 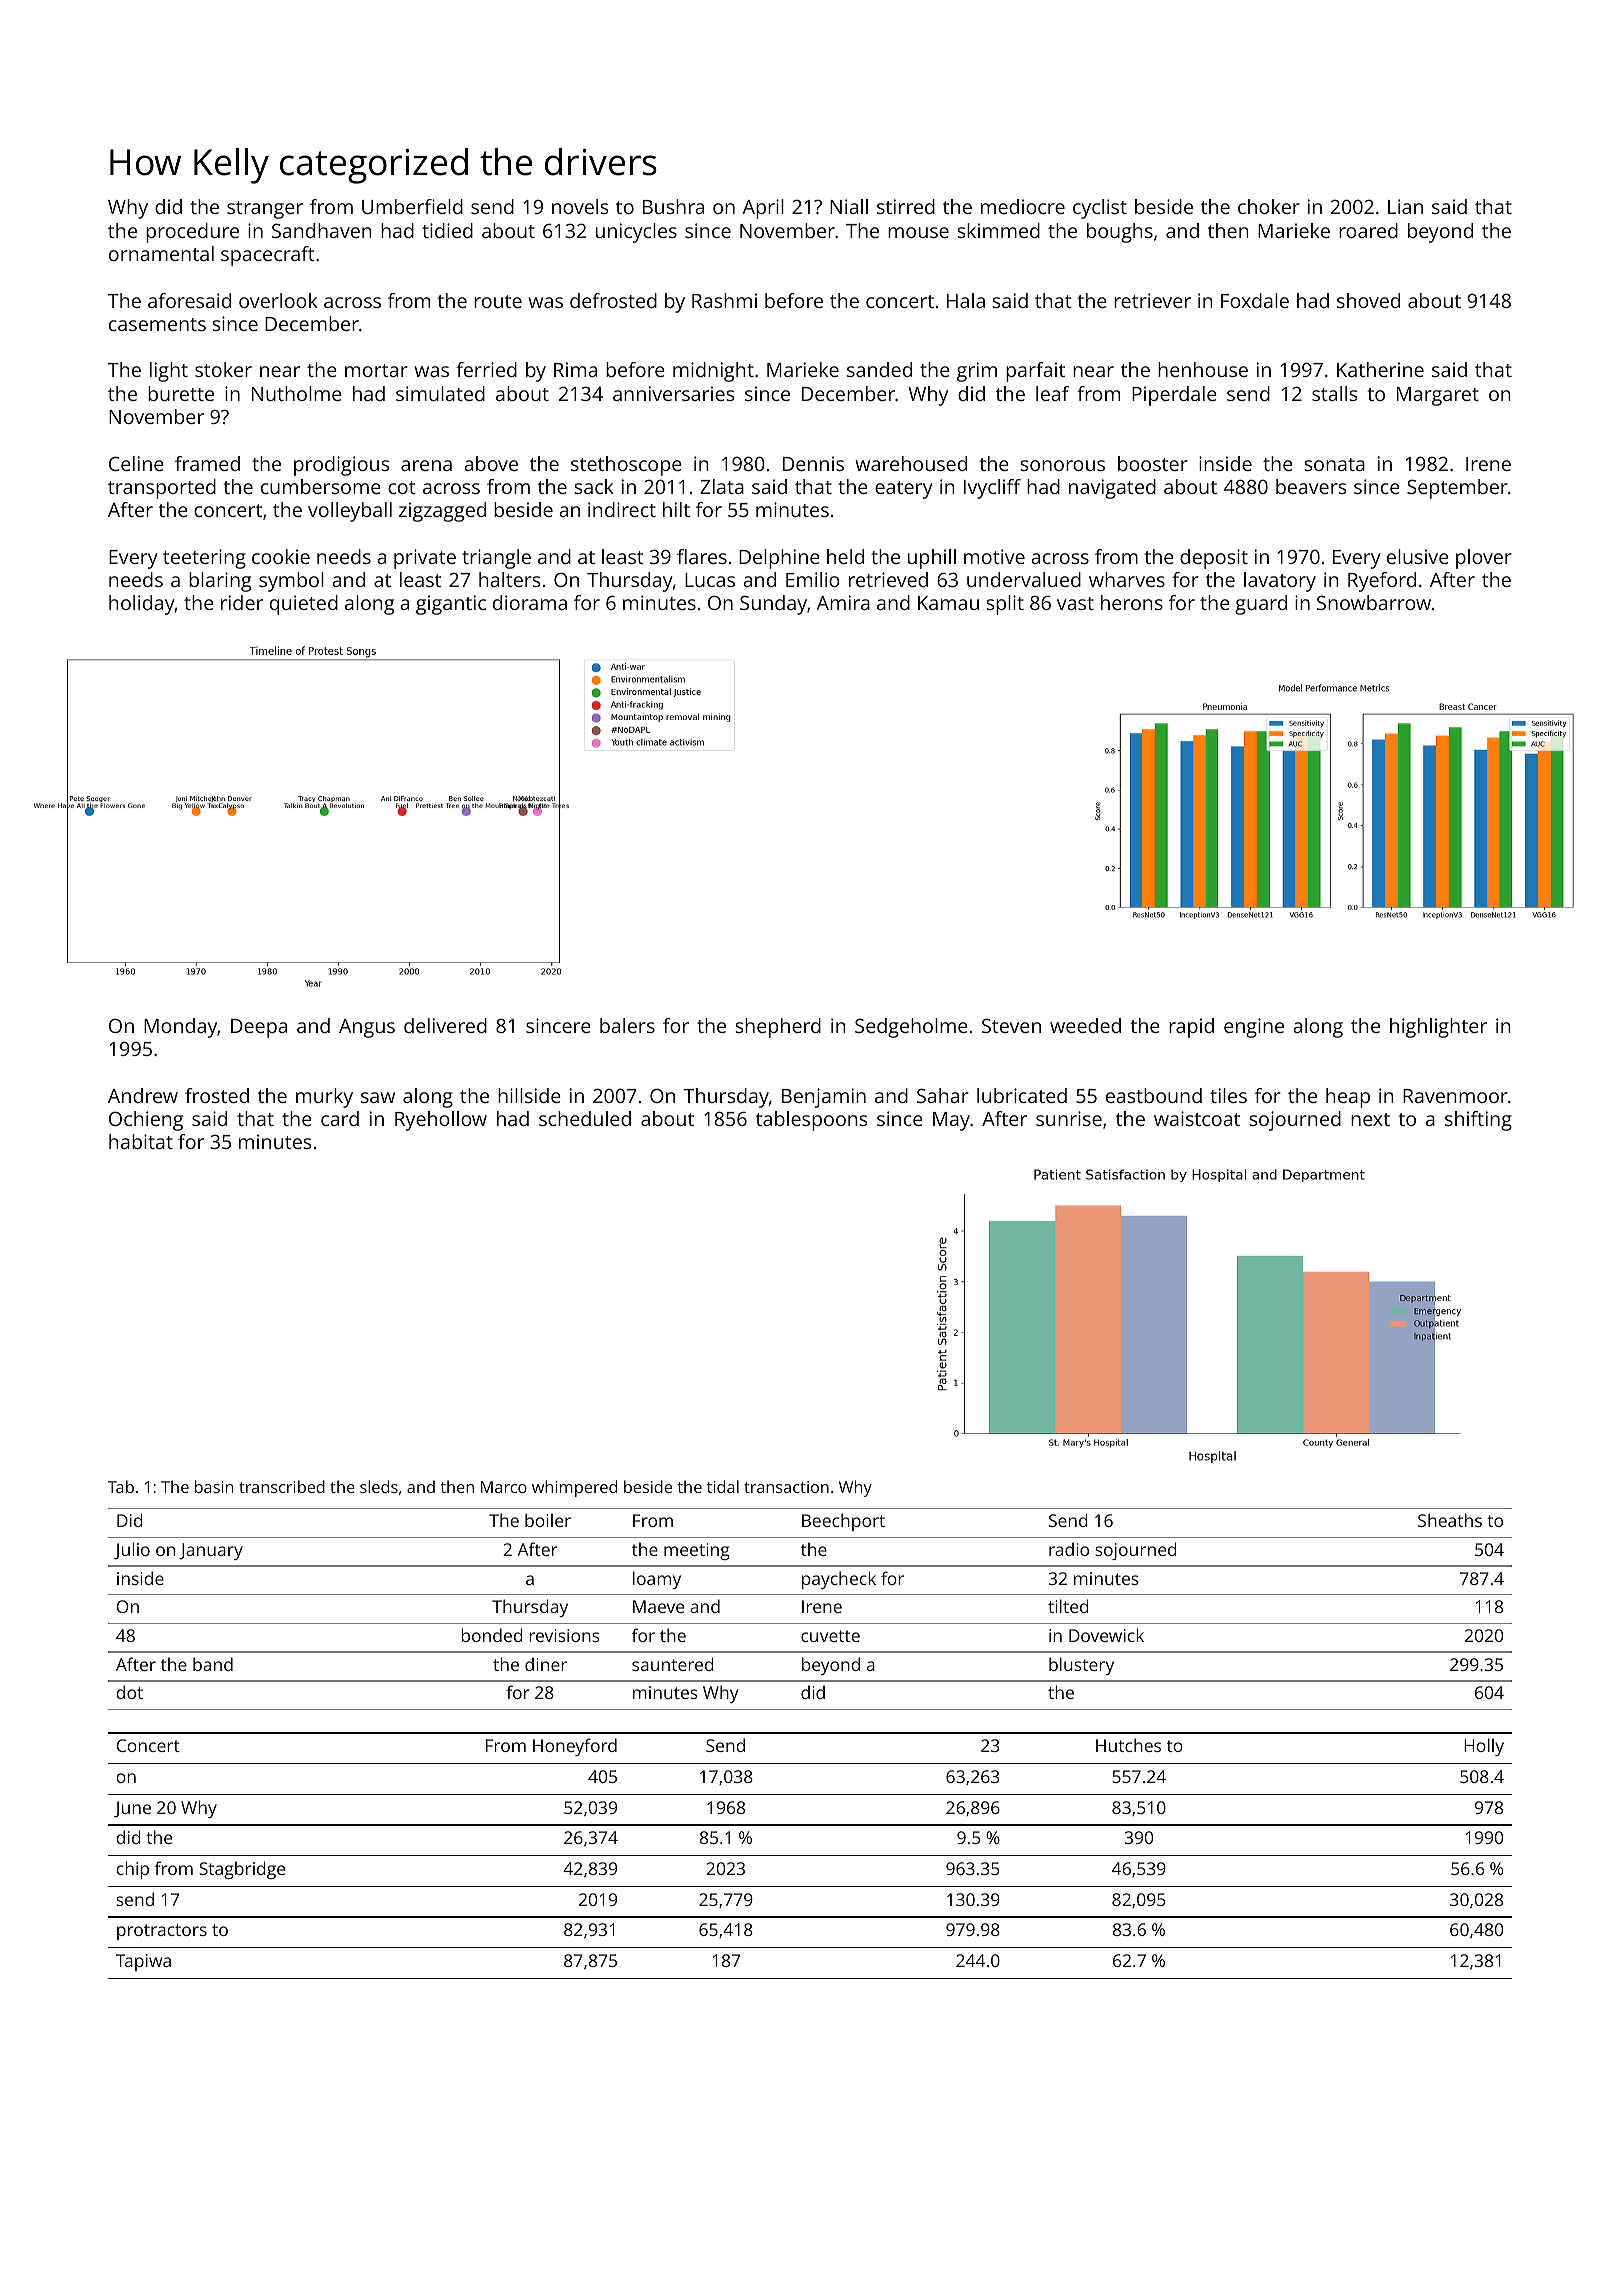 I want to click on Rashmi, so click(x=724, y=300).
